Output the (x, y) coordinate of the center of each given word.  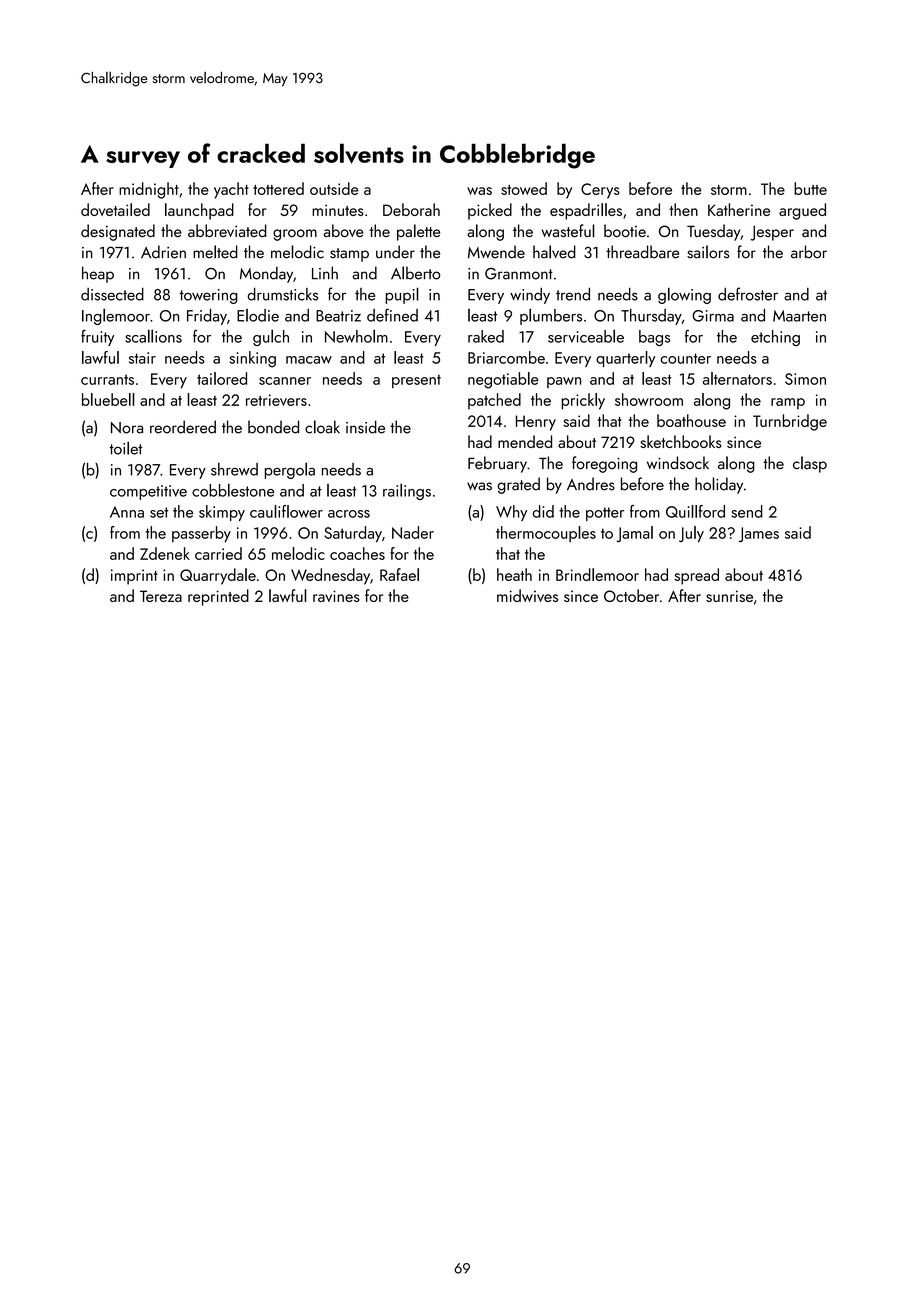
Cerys (600, 191)
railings (407, 491)
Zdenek (165, 553)
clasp (810, 464)
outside (334, 188)
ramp (788, 404)
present (416, 381)
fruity (98, 338)
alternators (737, 378)
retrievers (276, 400)
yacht (231, 190)
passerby (201, 534)
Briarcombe (506, 357)
